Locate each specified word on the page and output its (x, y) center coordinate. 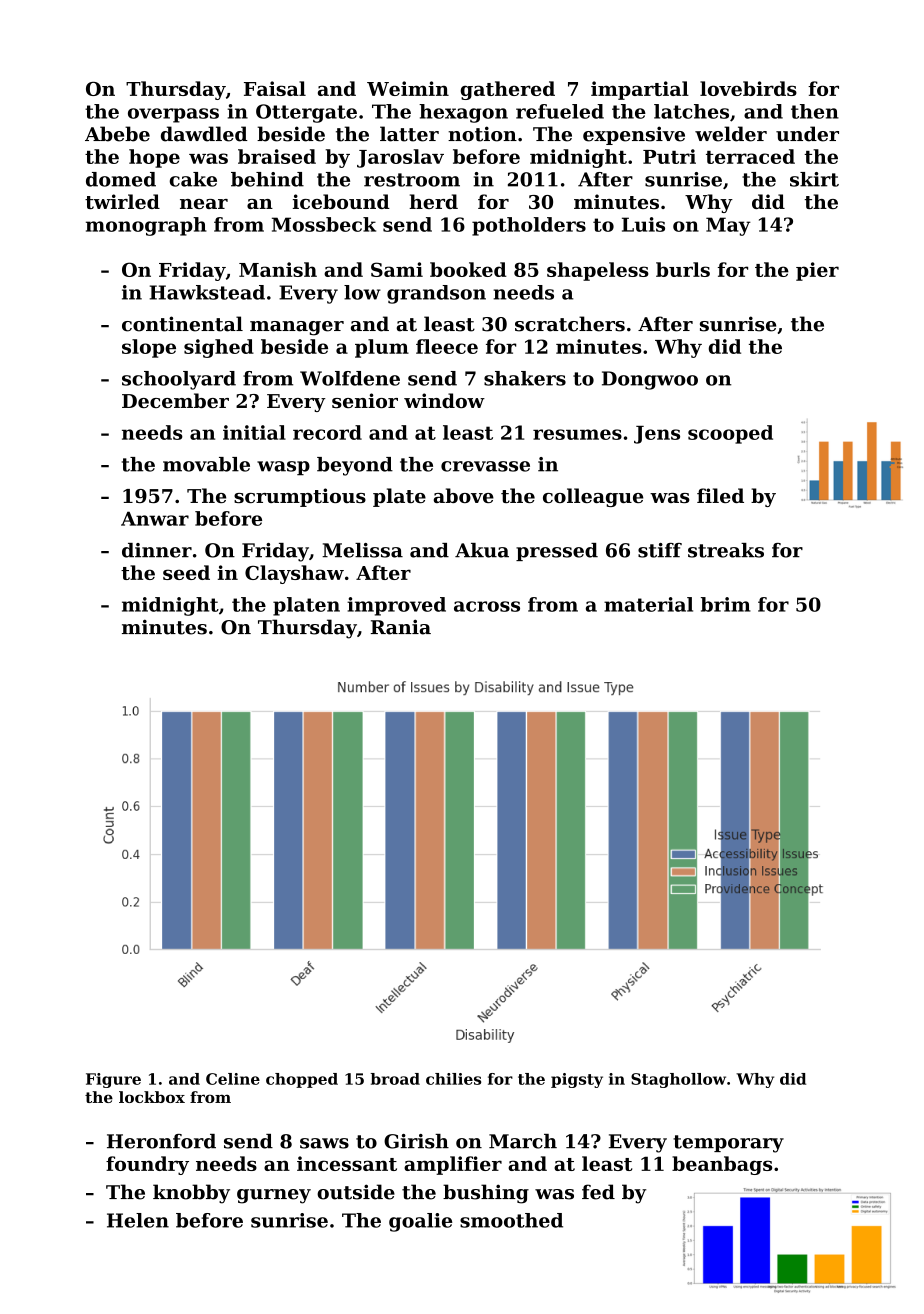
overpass (173, 115)
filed (720, 495)
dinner (157, 550)
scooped (730, 434)
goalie (420, 1222)
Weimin (408, 88)
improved (396, 606)
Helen (138, 1220)
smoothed (511, 1220)
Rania (401, 627)
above (464, 495)
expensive (634, 135)
